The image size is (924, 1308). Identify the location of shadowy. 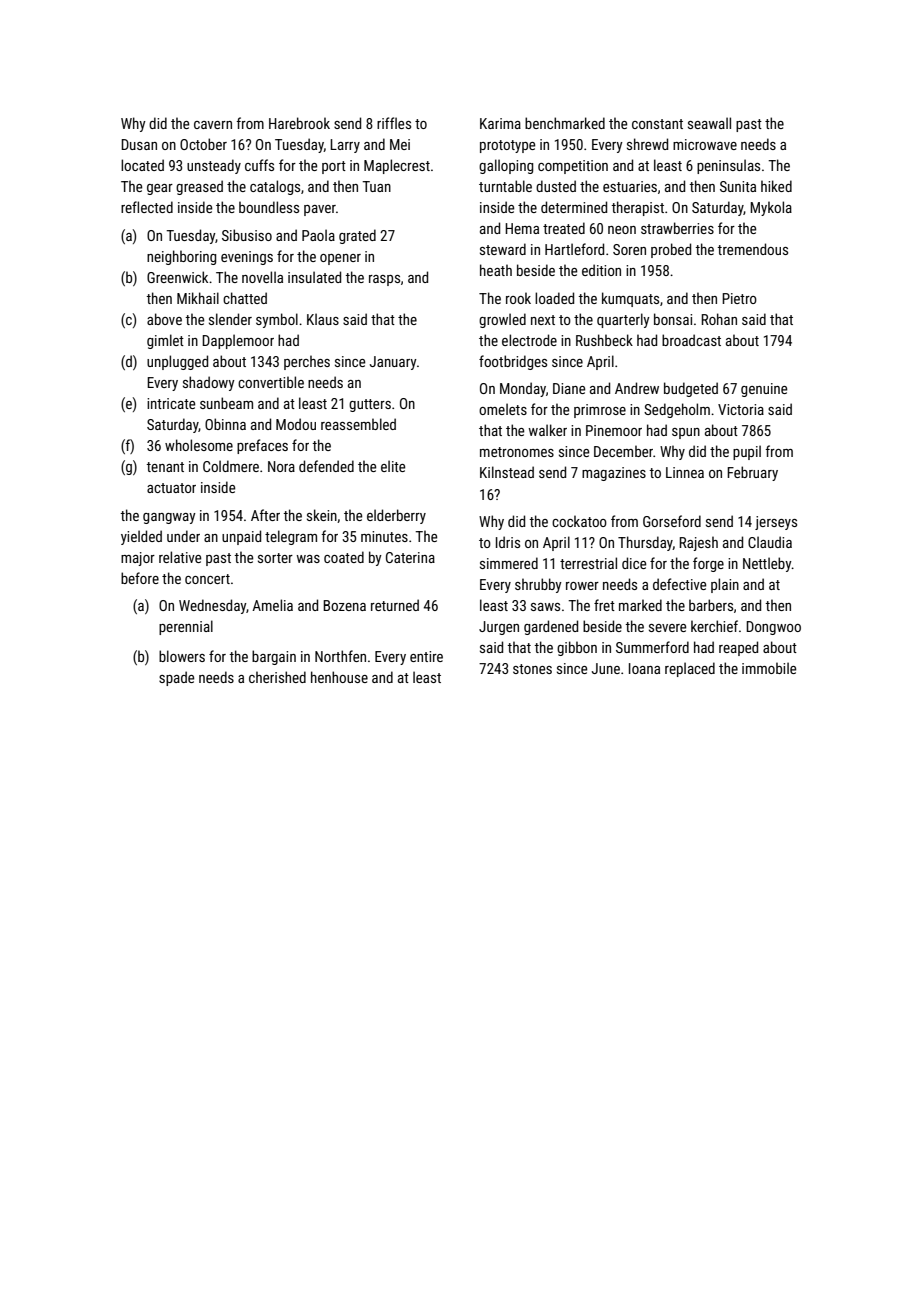
(209, 383).
